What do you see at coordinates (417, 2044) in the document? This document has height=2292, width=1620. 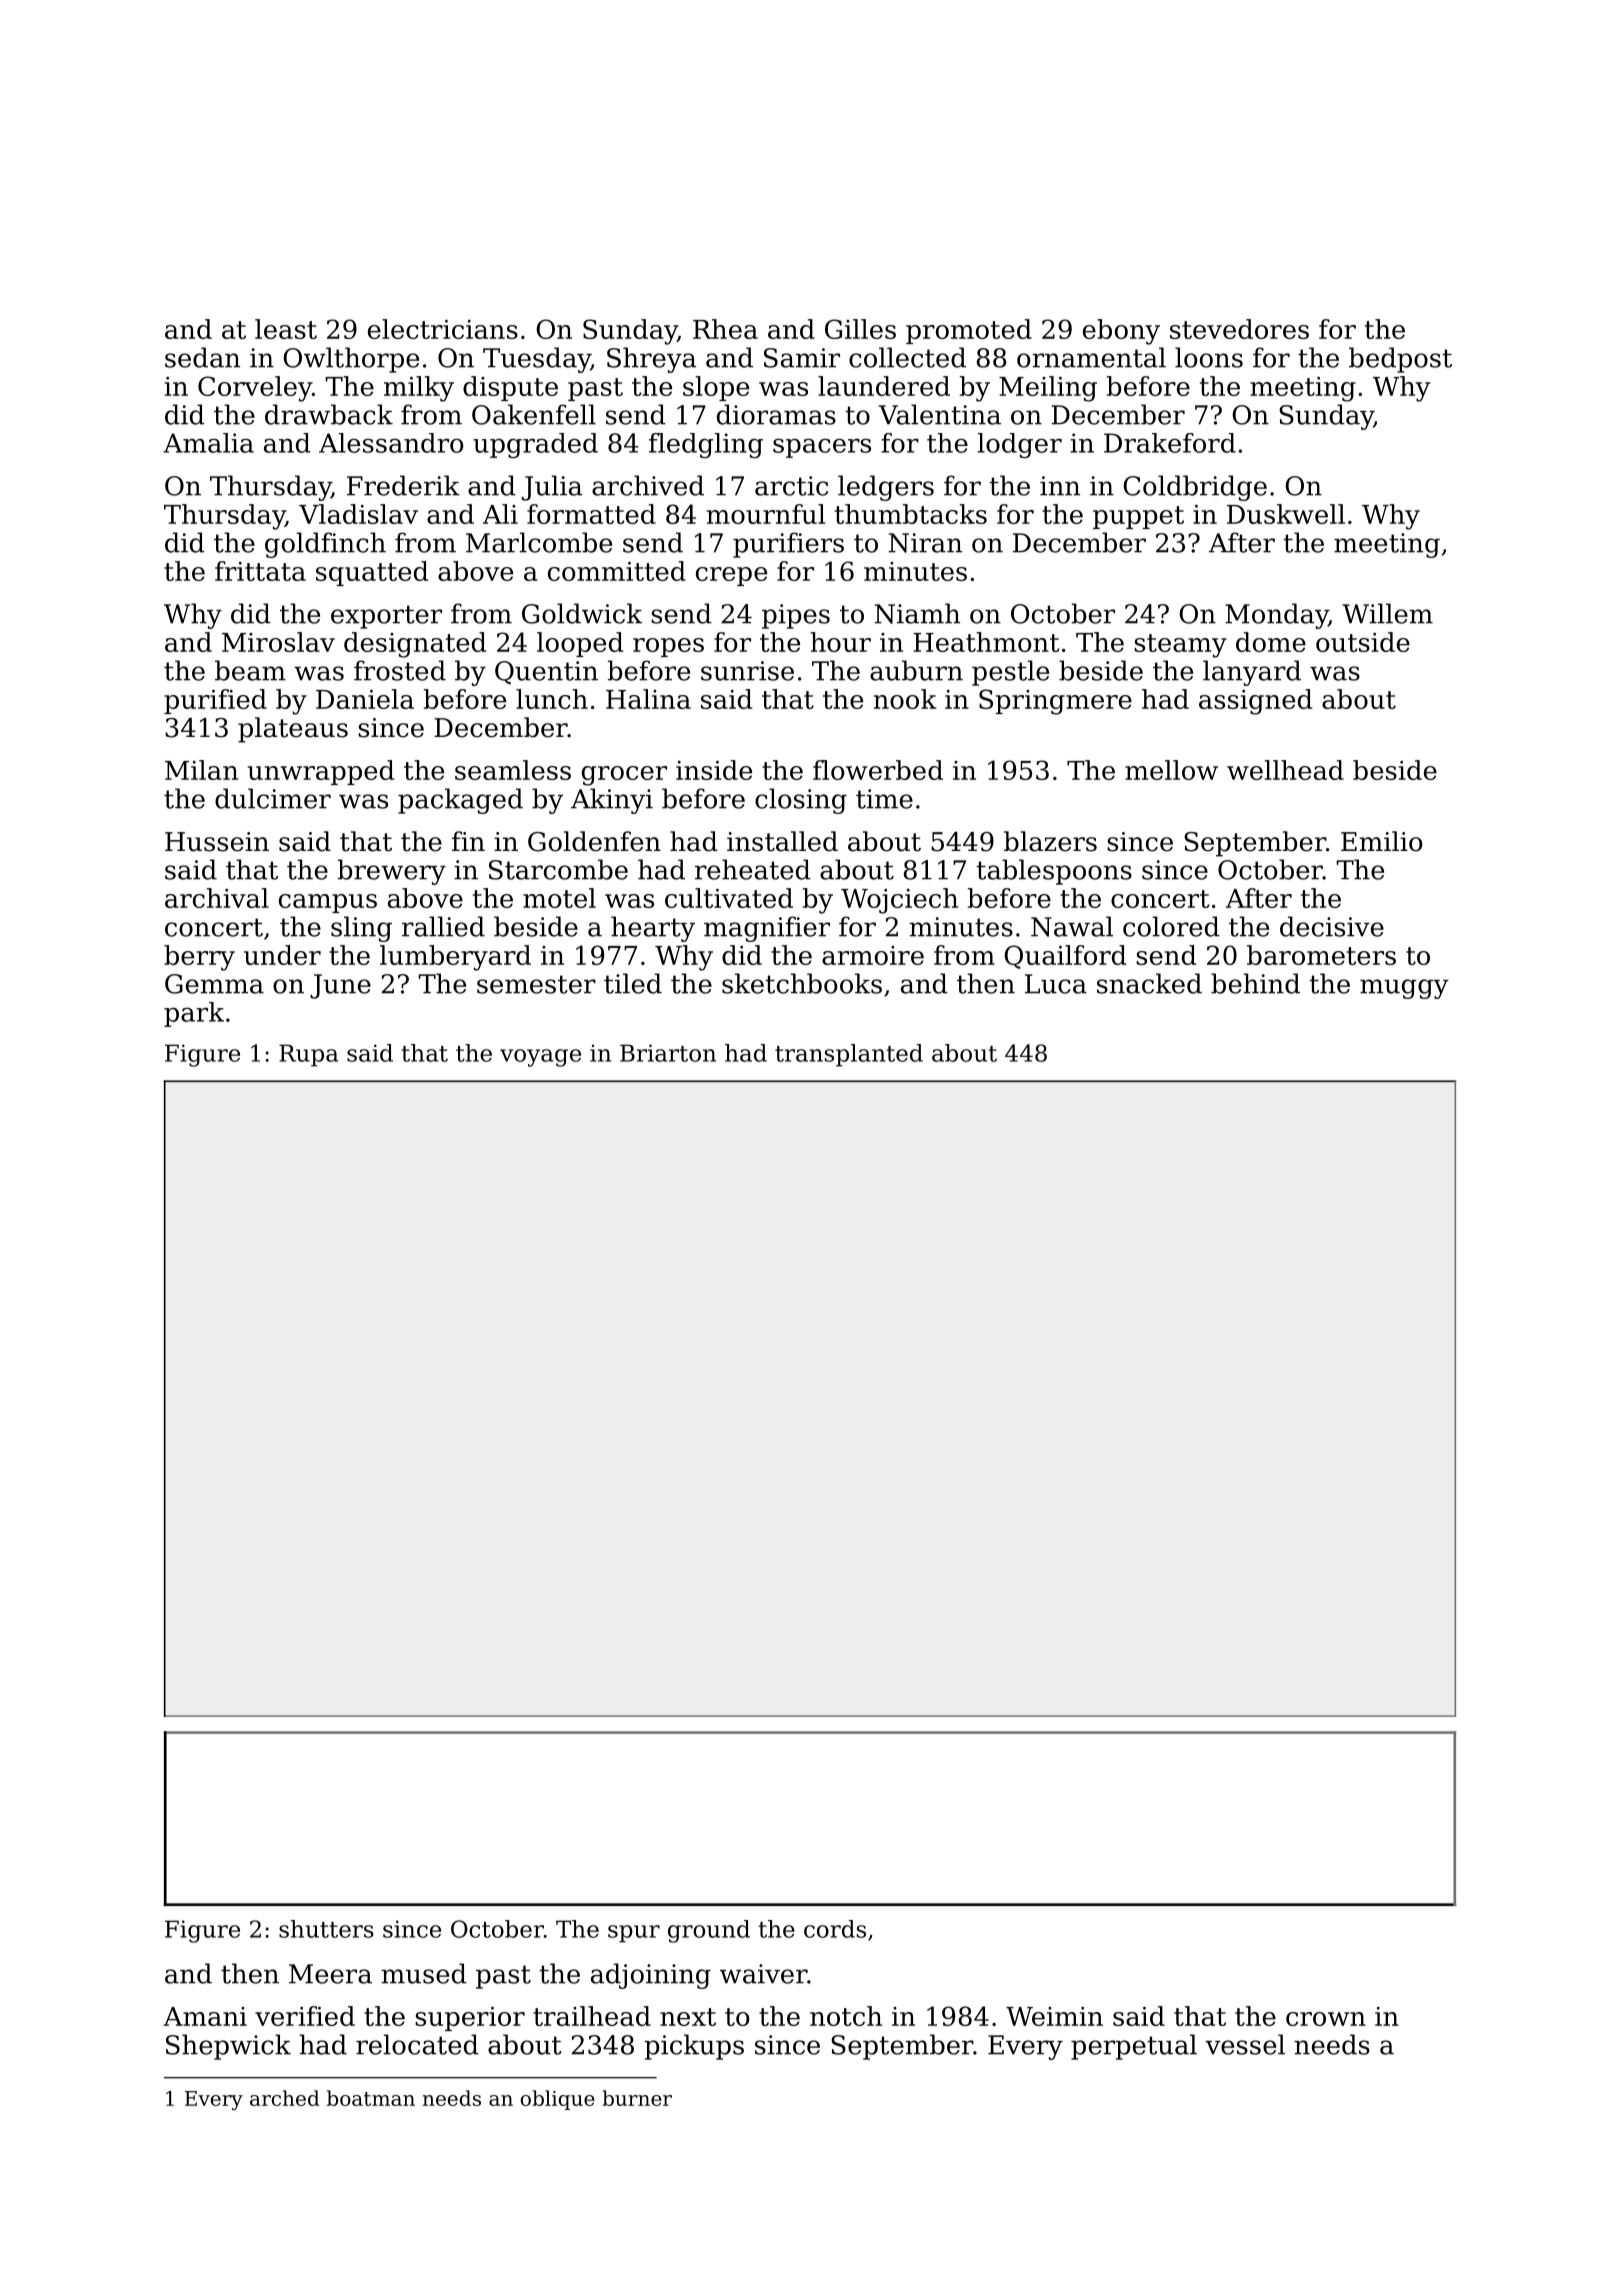 I see `relocated` at bounding box center [417, 2044].
